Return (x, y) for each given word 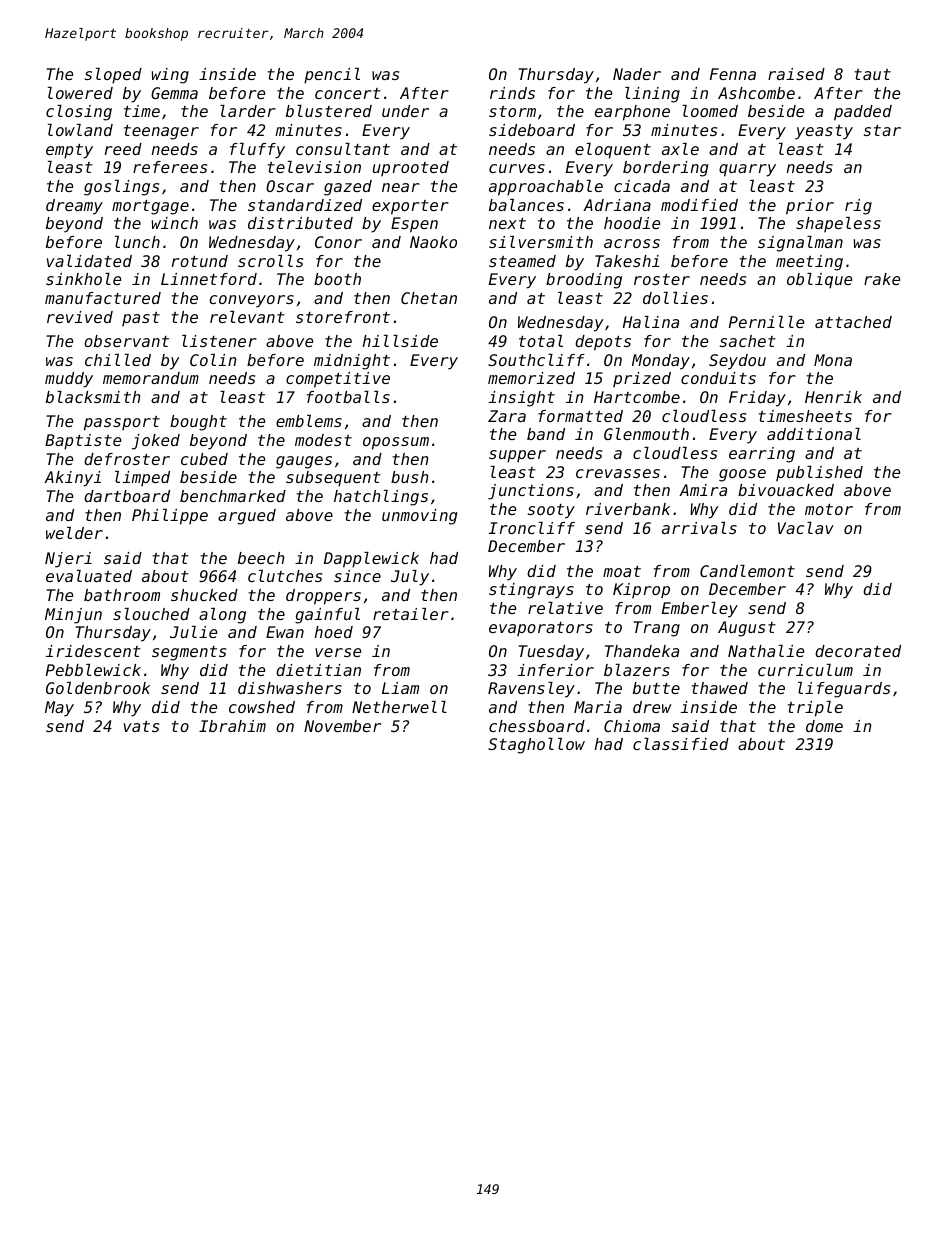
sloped (113, 76)
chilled (118, 360)
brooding (584, 281)
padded (863, 113)
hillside (400, 341)
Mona (833, 360)
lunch (137, 242)
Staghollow (536, 746)
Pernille (766, 322)
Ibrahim (232, 726)
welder (74, 533)
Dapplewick (371, 560)
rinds (512, 93)
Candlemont (747, 571)
